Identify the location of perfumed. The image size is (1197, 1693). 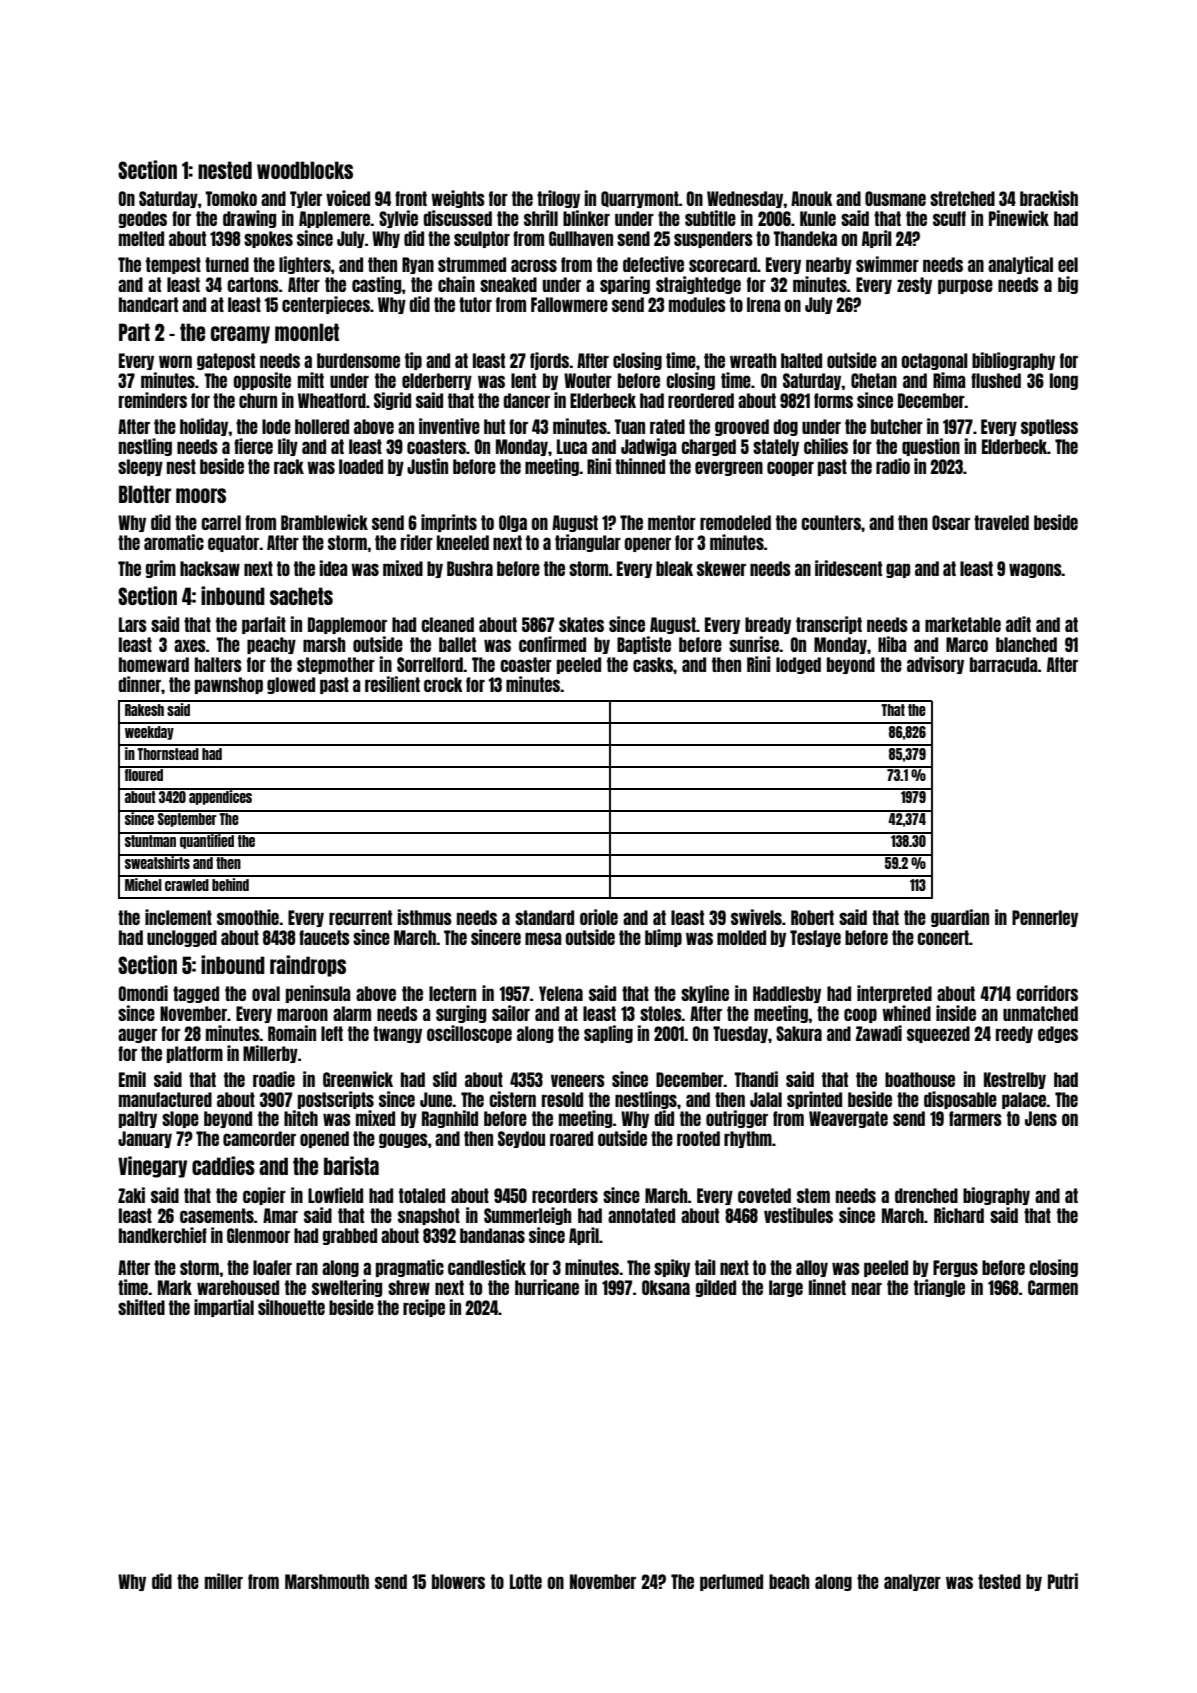
(731, 1582).
